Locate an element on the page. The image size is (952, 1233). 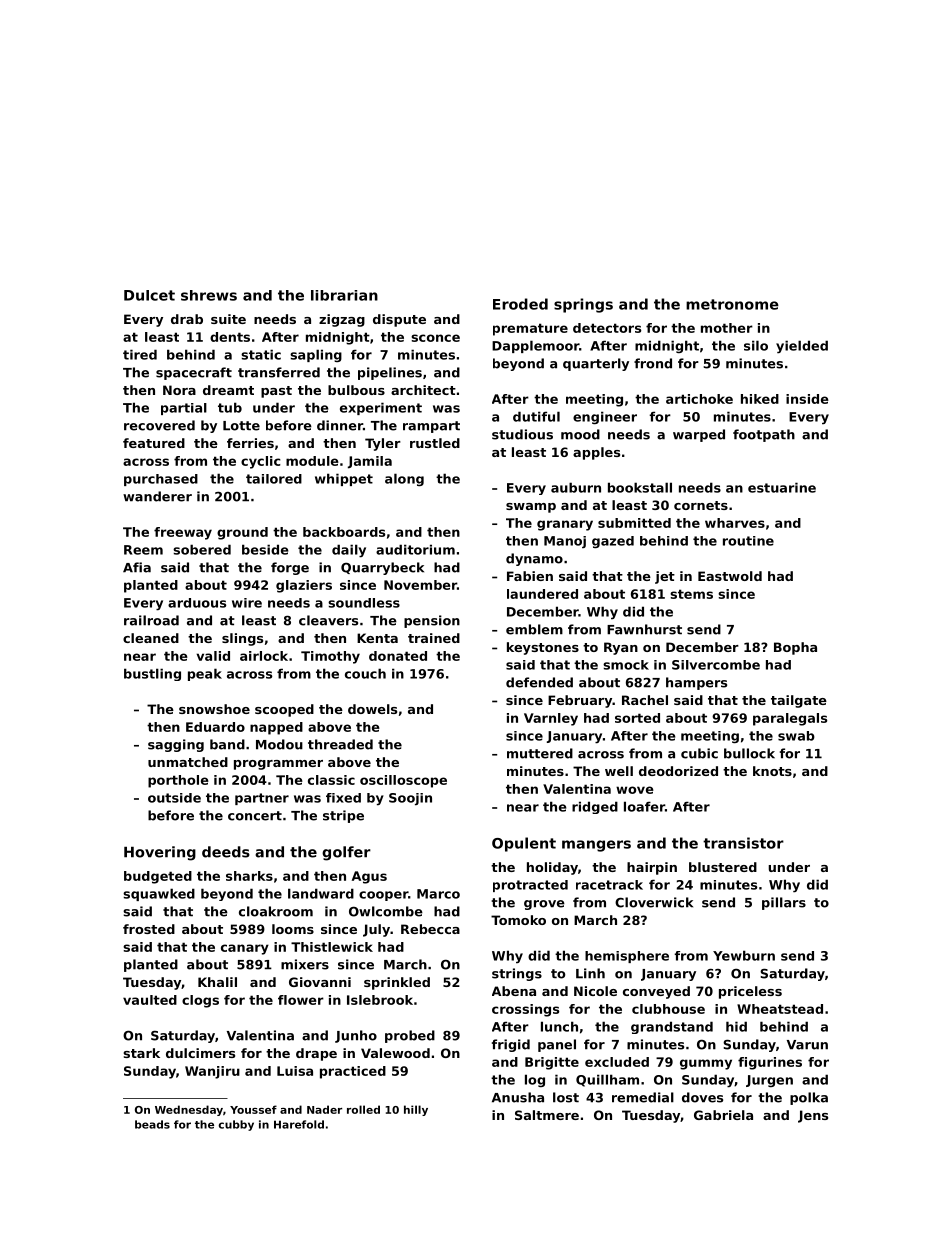
tailgate is located at coordinates (799, 701).
